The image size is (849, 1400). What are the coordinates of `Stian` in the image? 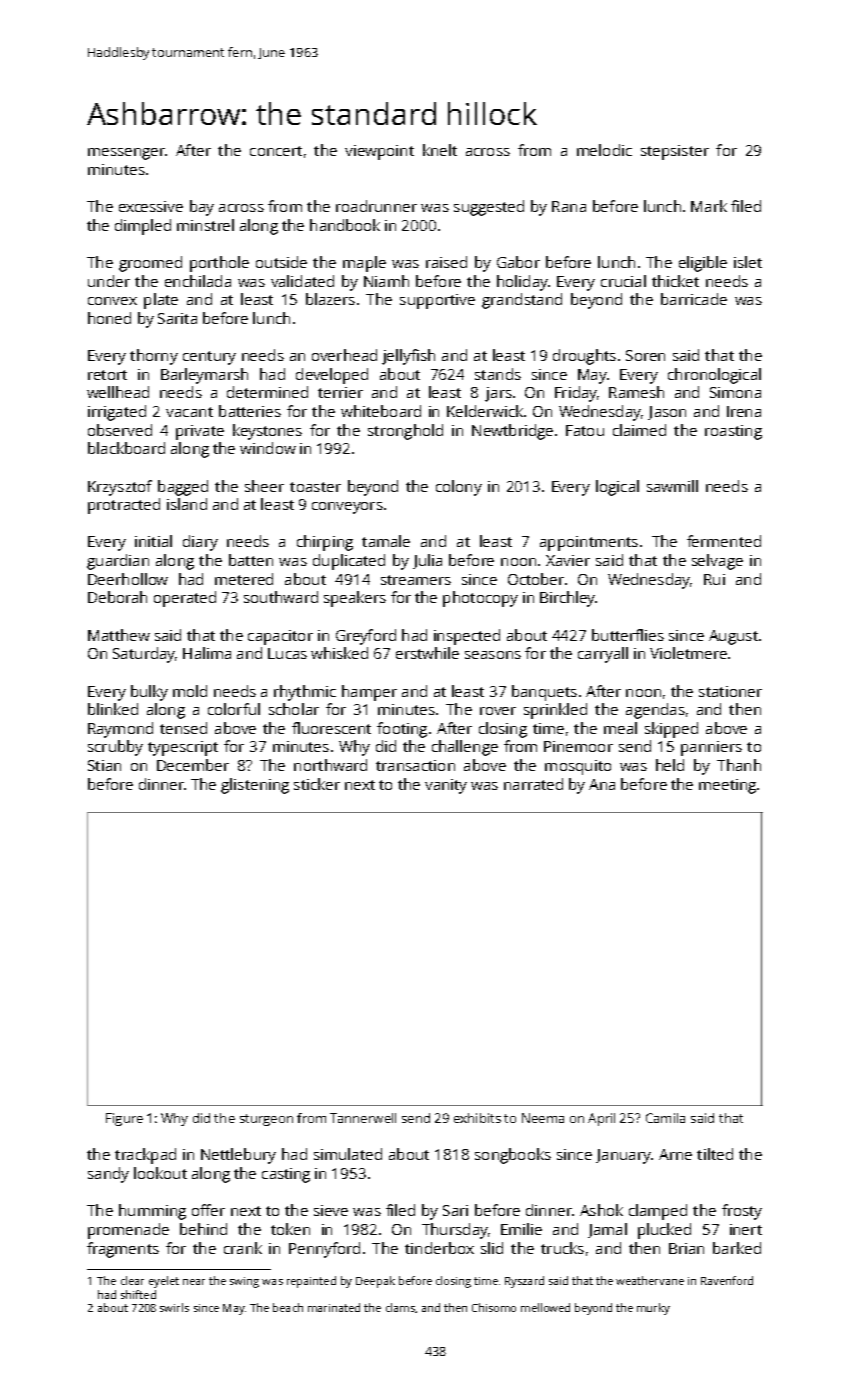 It's located at (104, 765).
